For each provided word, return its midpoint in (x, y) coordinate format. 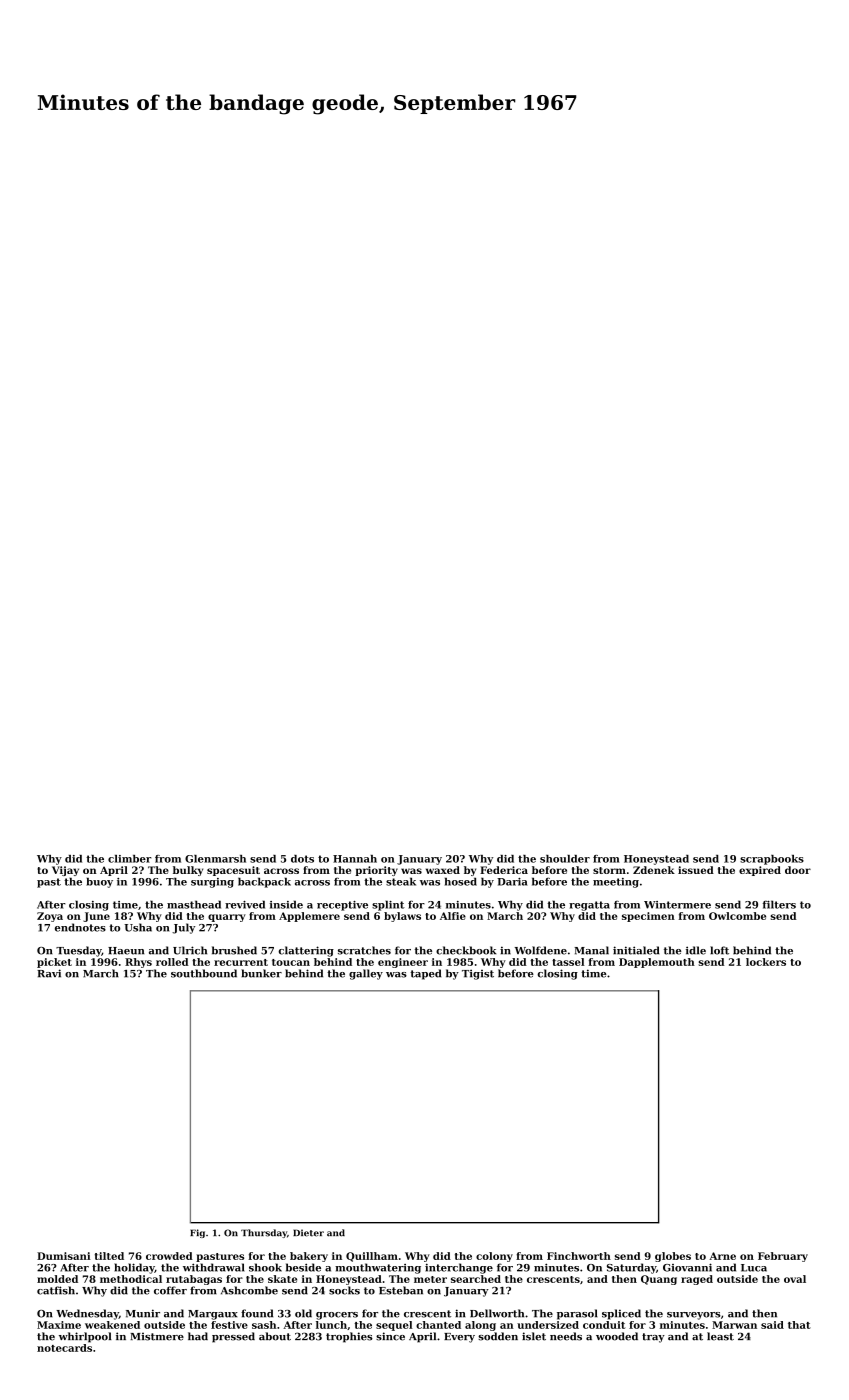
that (799, 1325)
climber (129, 859)
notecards (64, 1348)
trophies (349, 1337)
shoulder (565, 859)
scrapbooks (772, 860)
